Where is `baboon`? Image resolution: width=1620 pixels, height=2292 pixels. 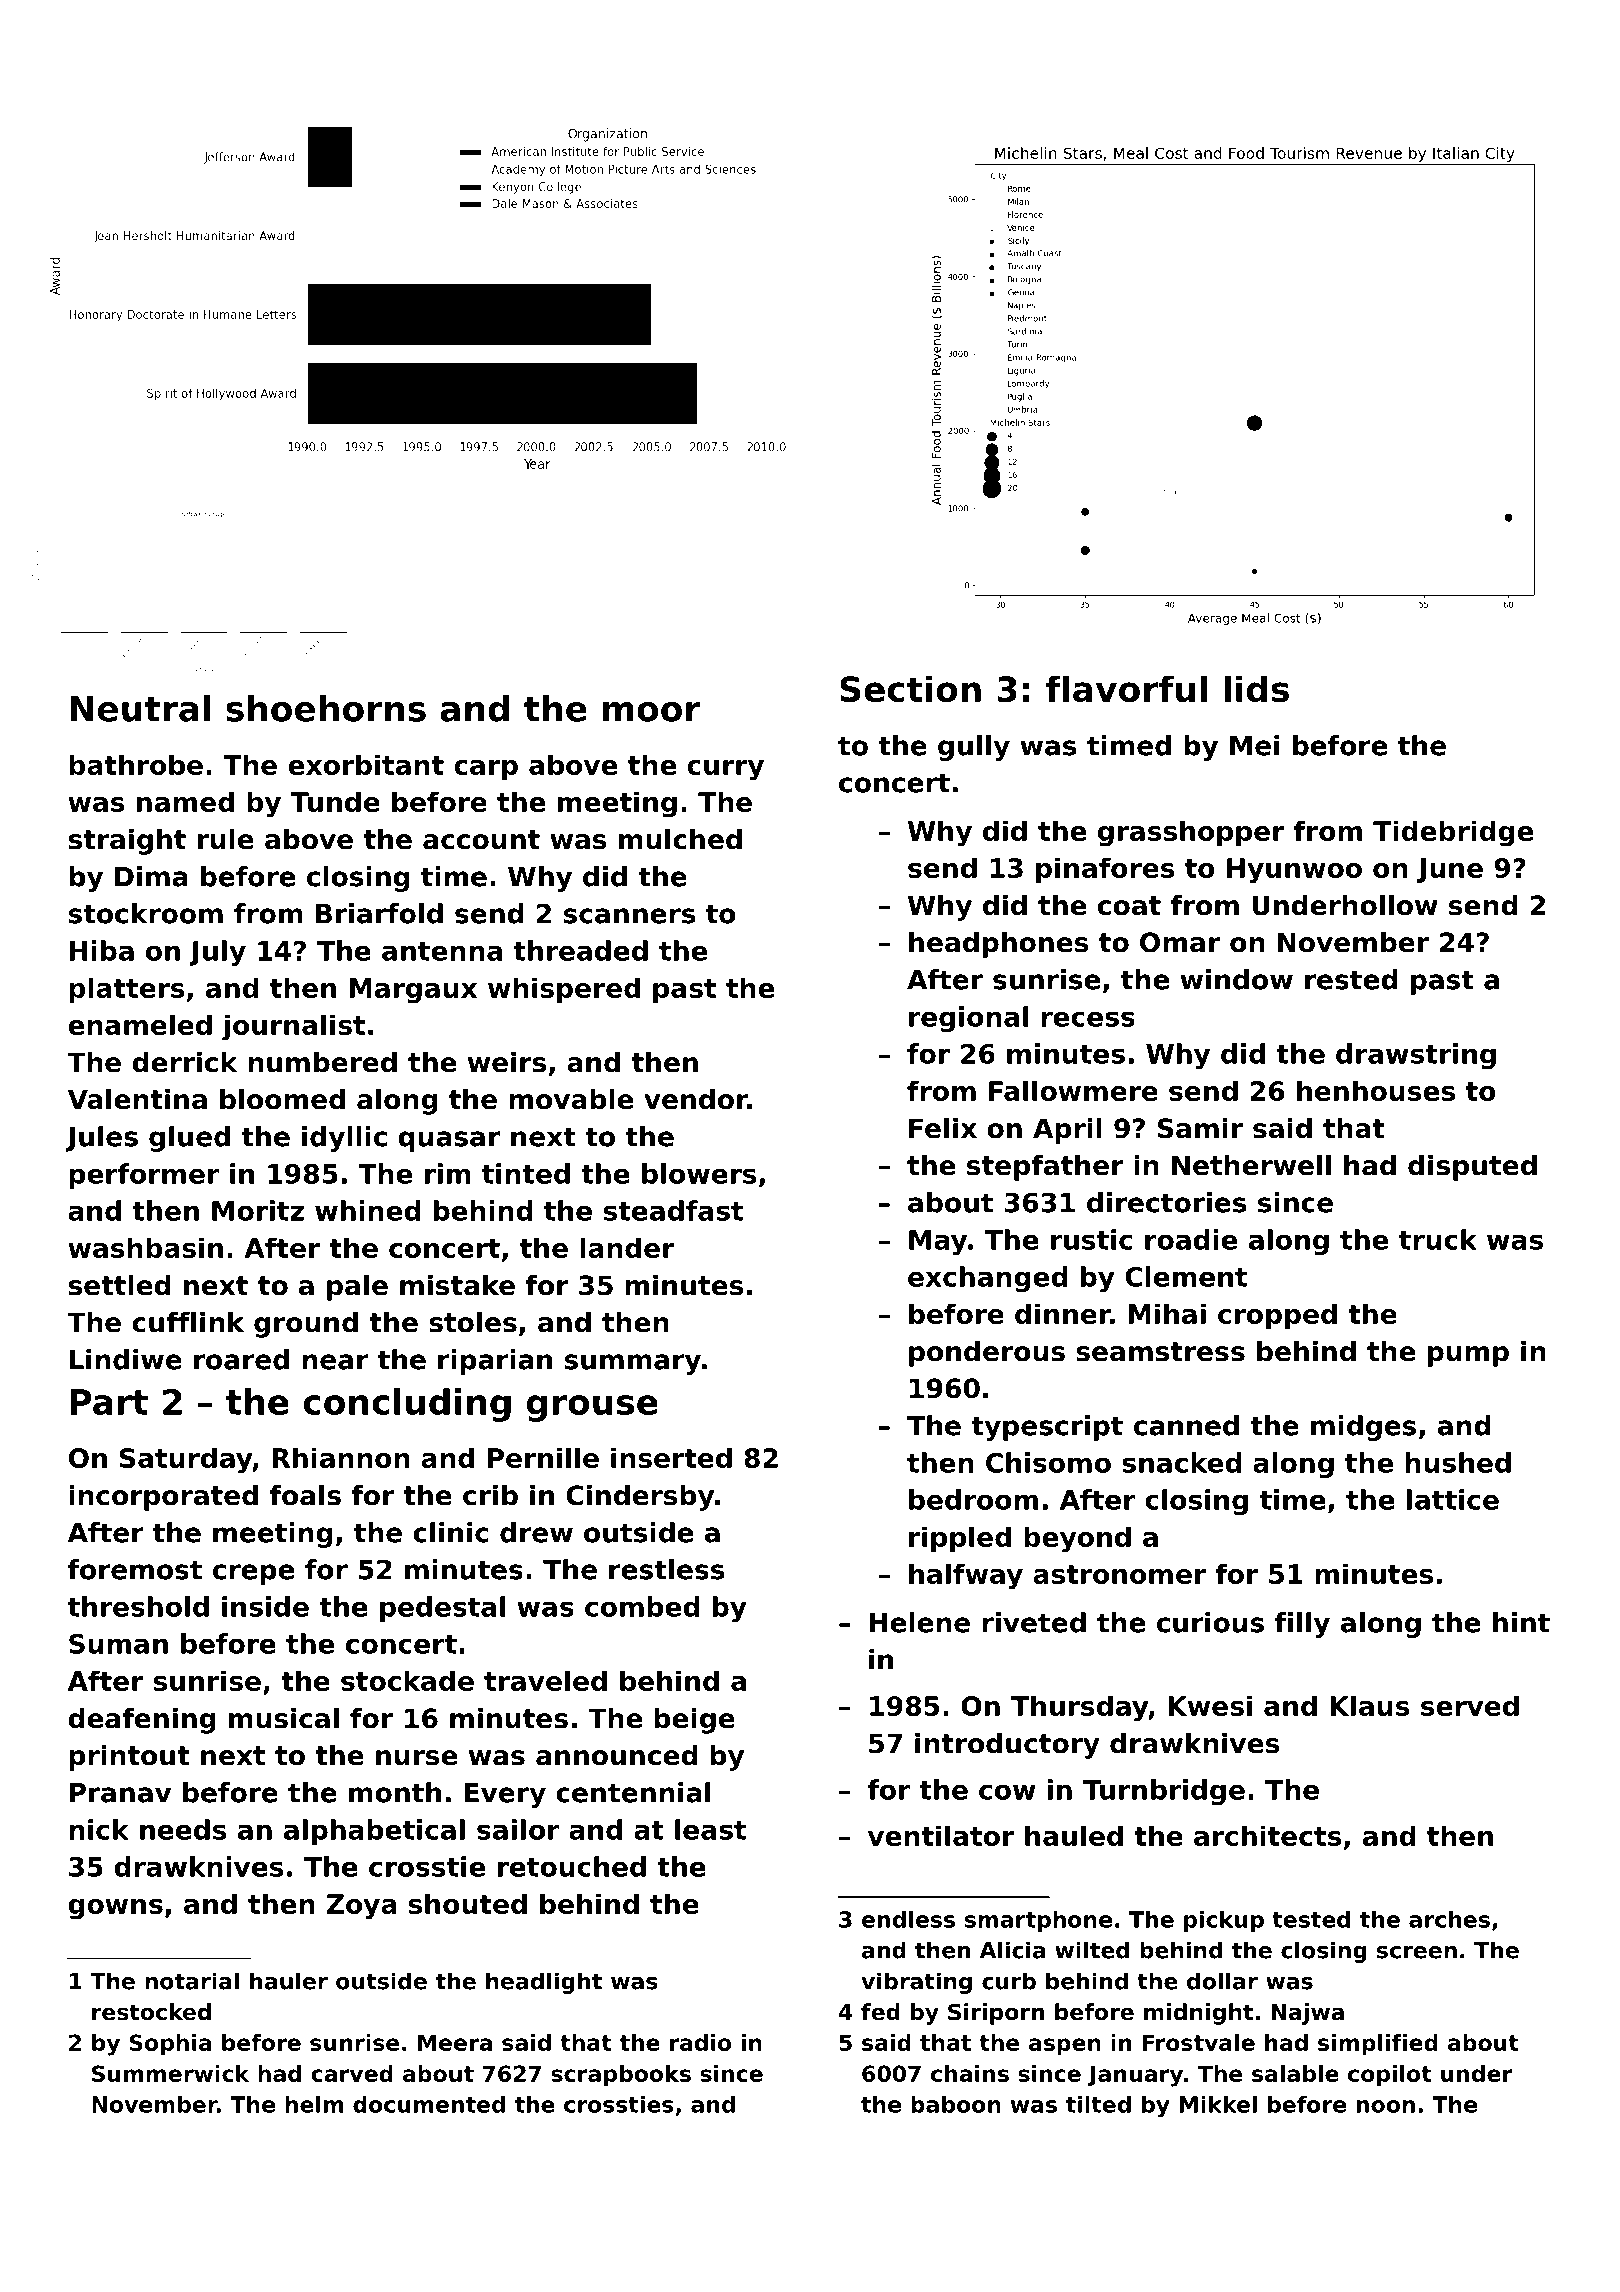
baboon is located at coordinates (956, 2104).
